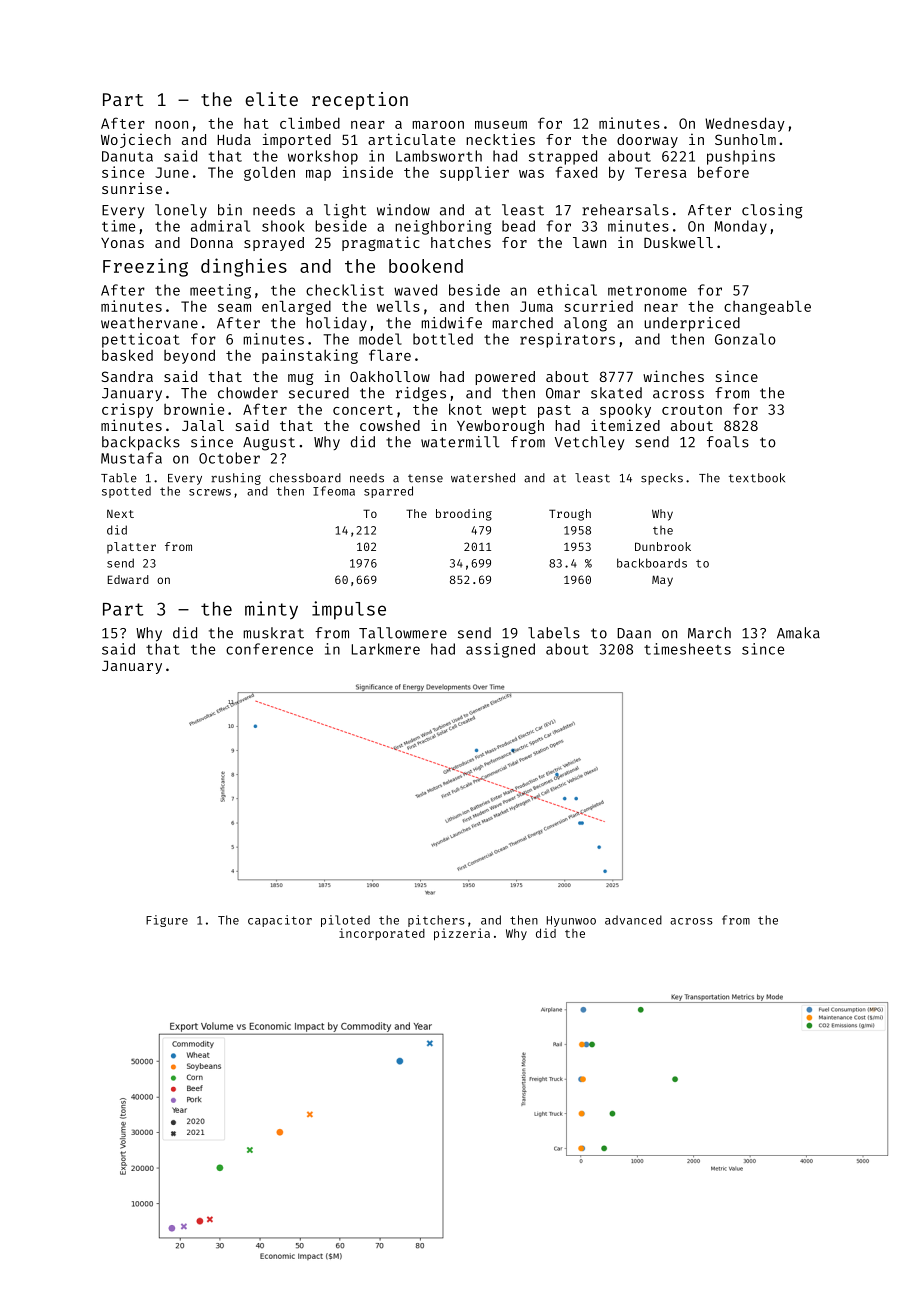 The image size is (924, 1314). What do you see at coordinates (500, 650) in the screenshot?
I see `assigned` at bounding box center [500, 650].
